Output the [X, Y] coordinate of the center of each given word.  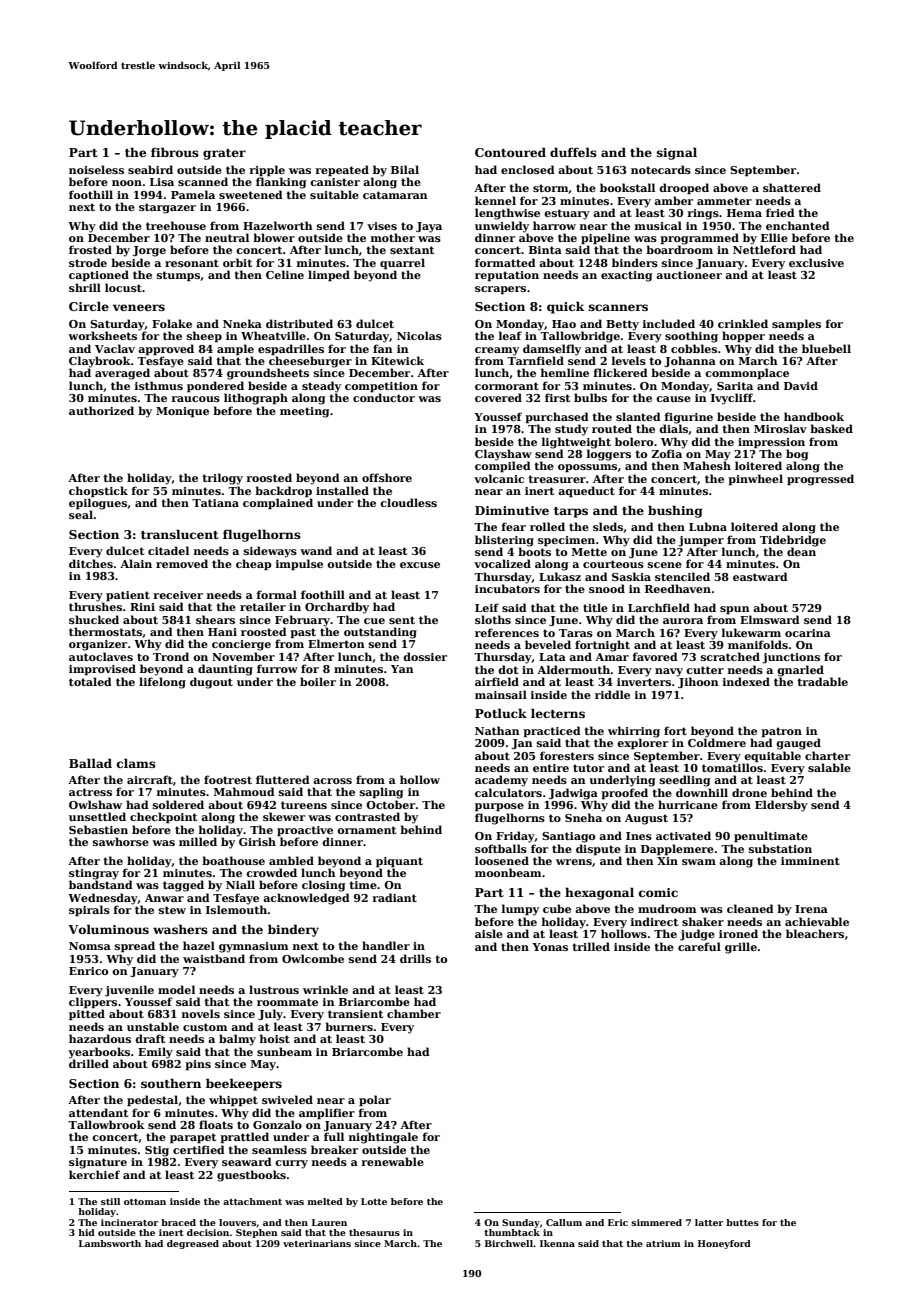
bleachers [815, 933]
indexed [746, 681]
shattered [792, 187]
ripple [267, 170]
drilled [89, 1063]
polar [375, 1100]
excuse [420, 565]
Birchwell [509, 1243]
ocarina [808, 633]
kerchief [94, 1174]
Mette [589, 552]
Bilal [405, 169]
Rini [142, 607]
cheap [253, 564]
